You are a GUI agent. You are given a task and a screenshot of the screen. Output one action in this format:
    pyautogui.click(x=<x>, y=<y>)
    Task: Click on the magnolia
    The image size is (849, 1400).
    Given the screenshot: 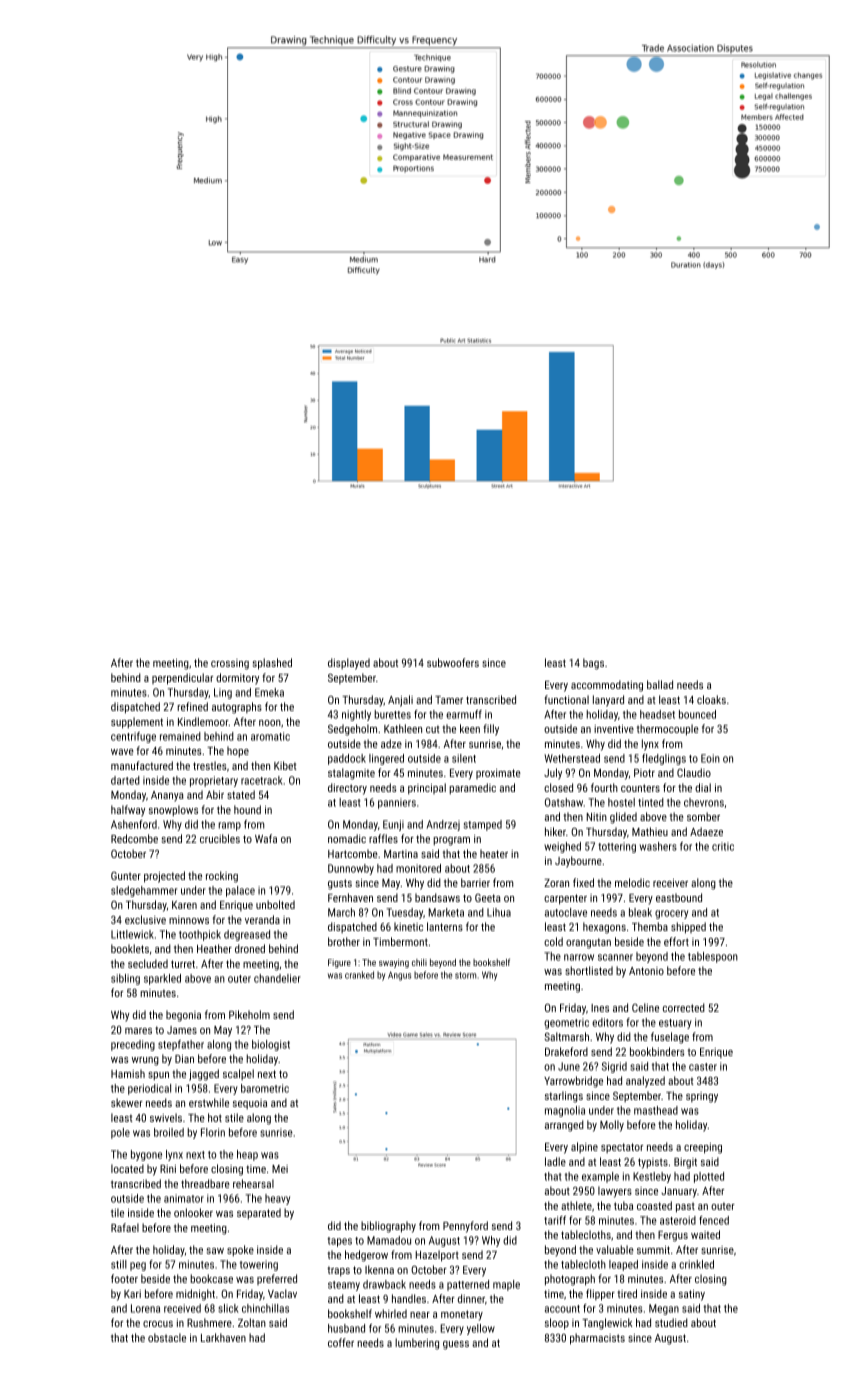 What is the action you would take?
    pyautogui.click(x=565, y=1111)
